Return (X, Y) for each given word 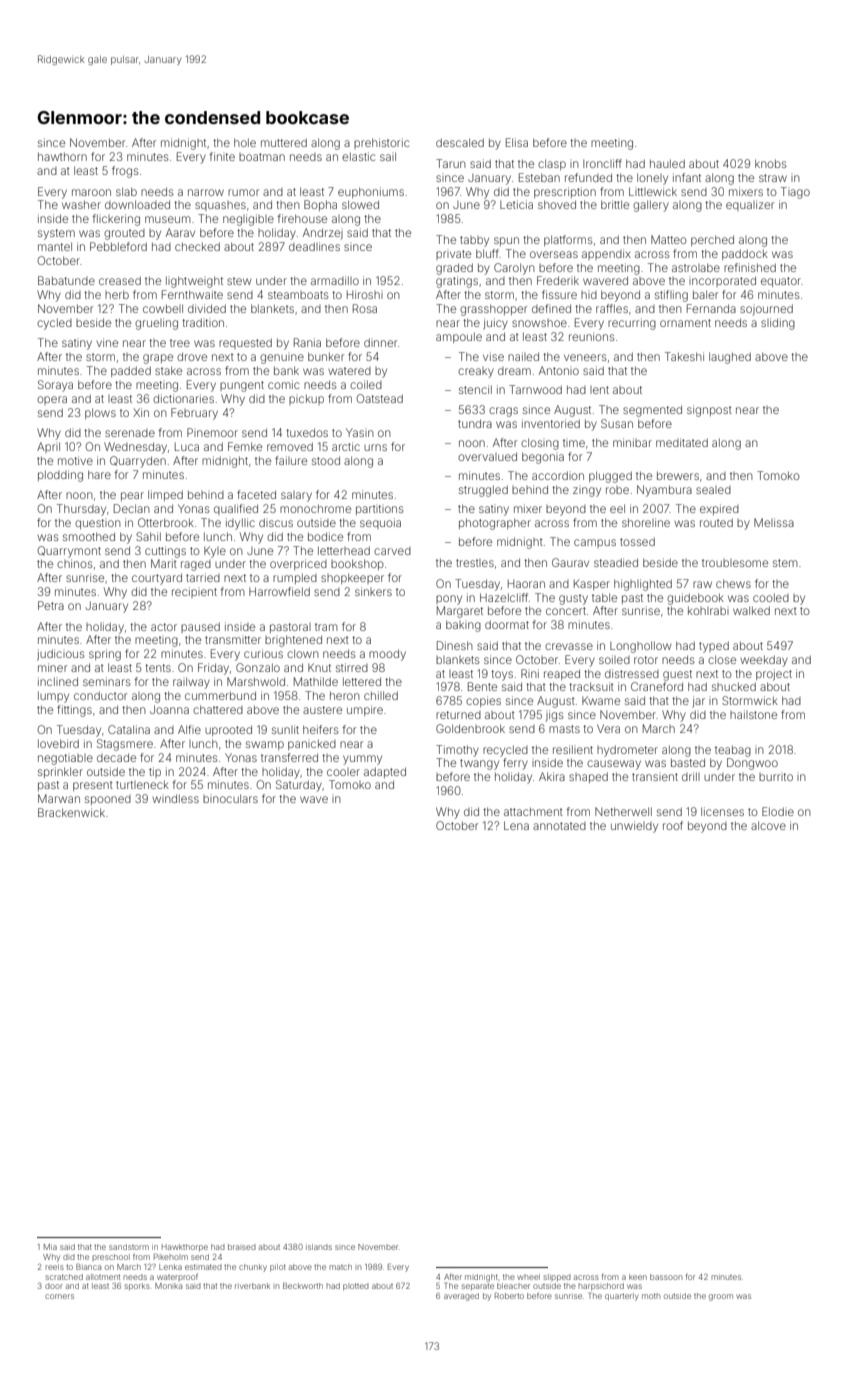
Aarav (180, 232)
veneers (585, 357)
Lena (516, 825)
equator (781, 282)
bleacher (513, 1286)
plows (100, 413)
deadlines (314, 246)
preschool (111, 1257)
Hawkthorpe (185, 1247)
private (453, 255)
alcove (768, 825)
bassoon (666, 1277)
